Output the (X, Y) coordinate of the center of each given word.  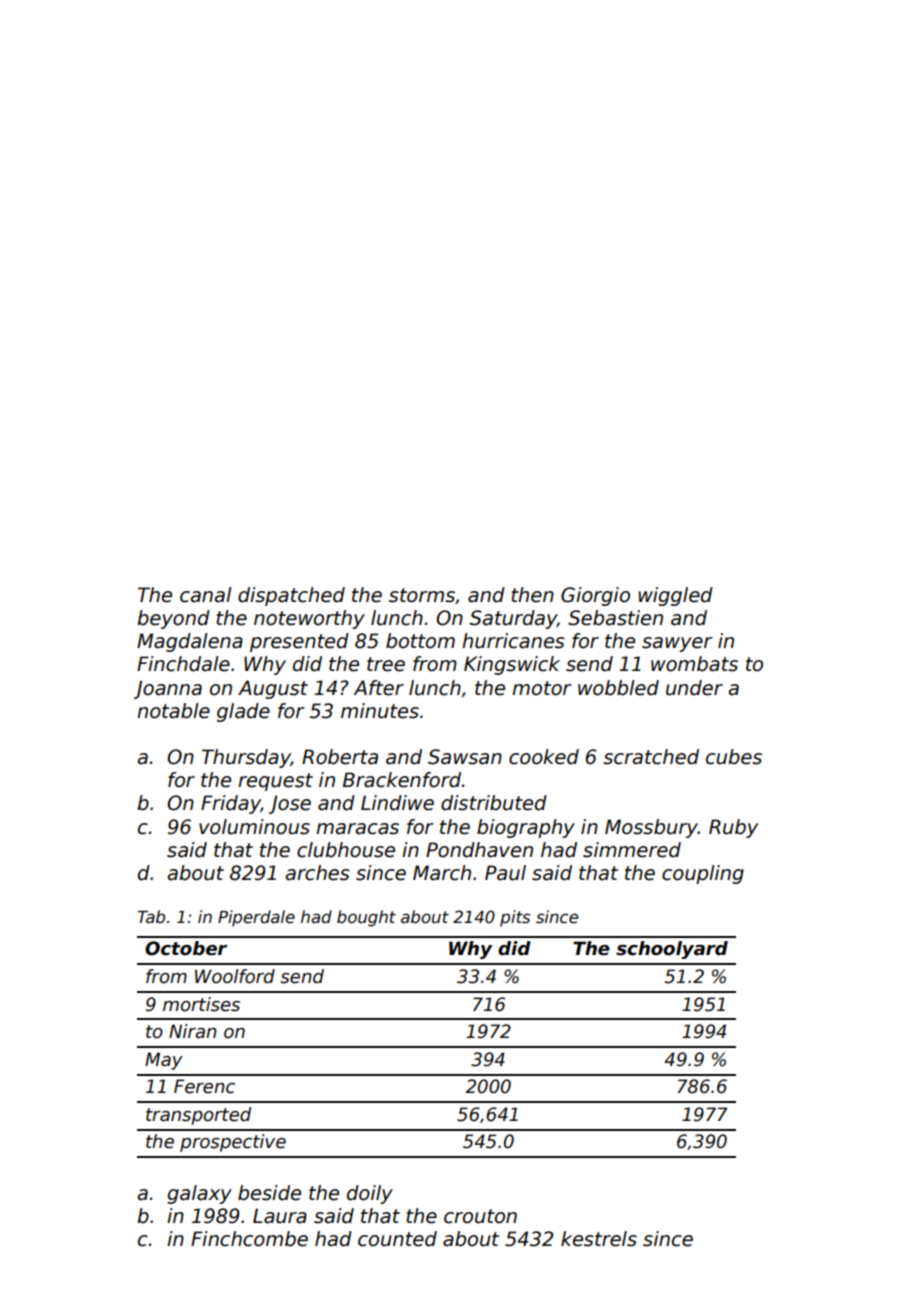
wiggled (675, 596)
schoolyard (672, 950)
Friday (231, 804)
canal (206, 595)
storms (422, 595)
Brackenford (402, 780)
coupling (703, 874)
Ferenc (204, 1086)
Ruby (733, 828)
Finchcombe (249, 1239)
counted (397, 1239)
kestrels (599, 1239)
